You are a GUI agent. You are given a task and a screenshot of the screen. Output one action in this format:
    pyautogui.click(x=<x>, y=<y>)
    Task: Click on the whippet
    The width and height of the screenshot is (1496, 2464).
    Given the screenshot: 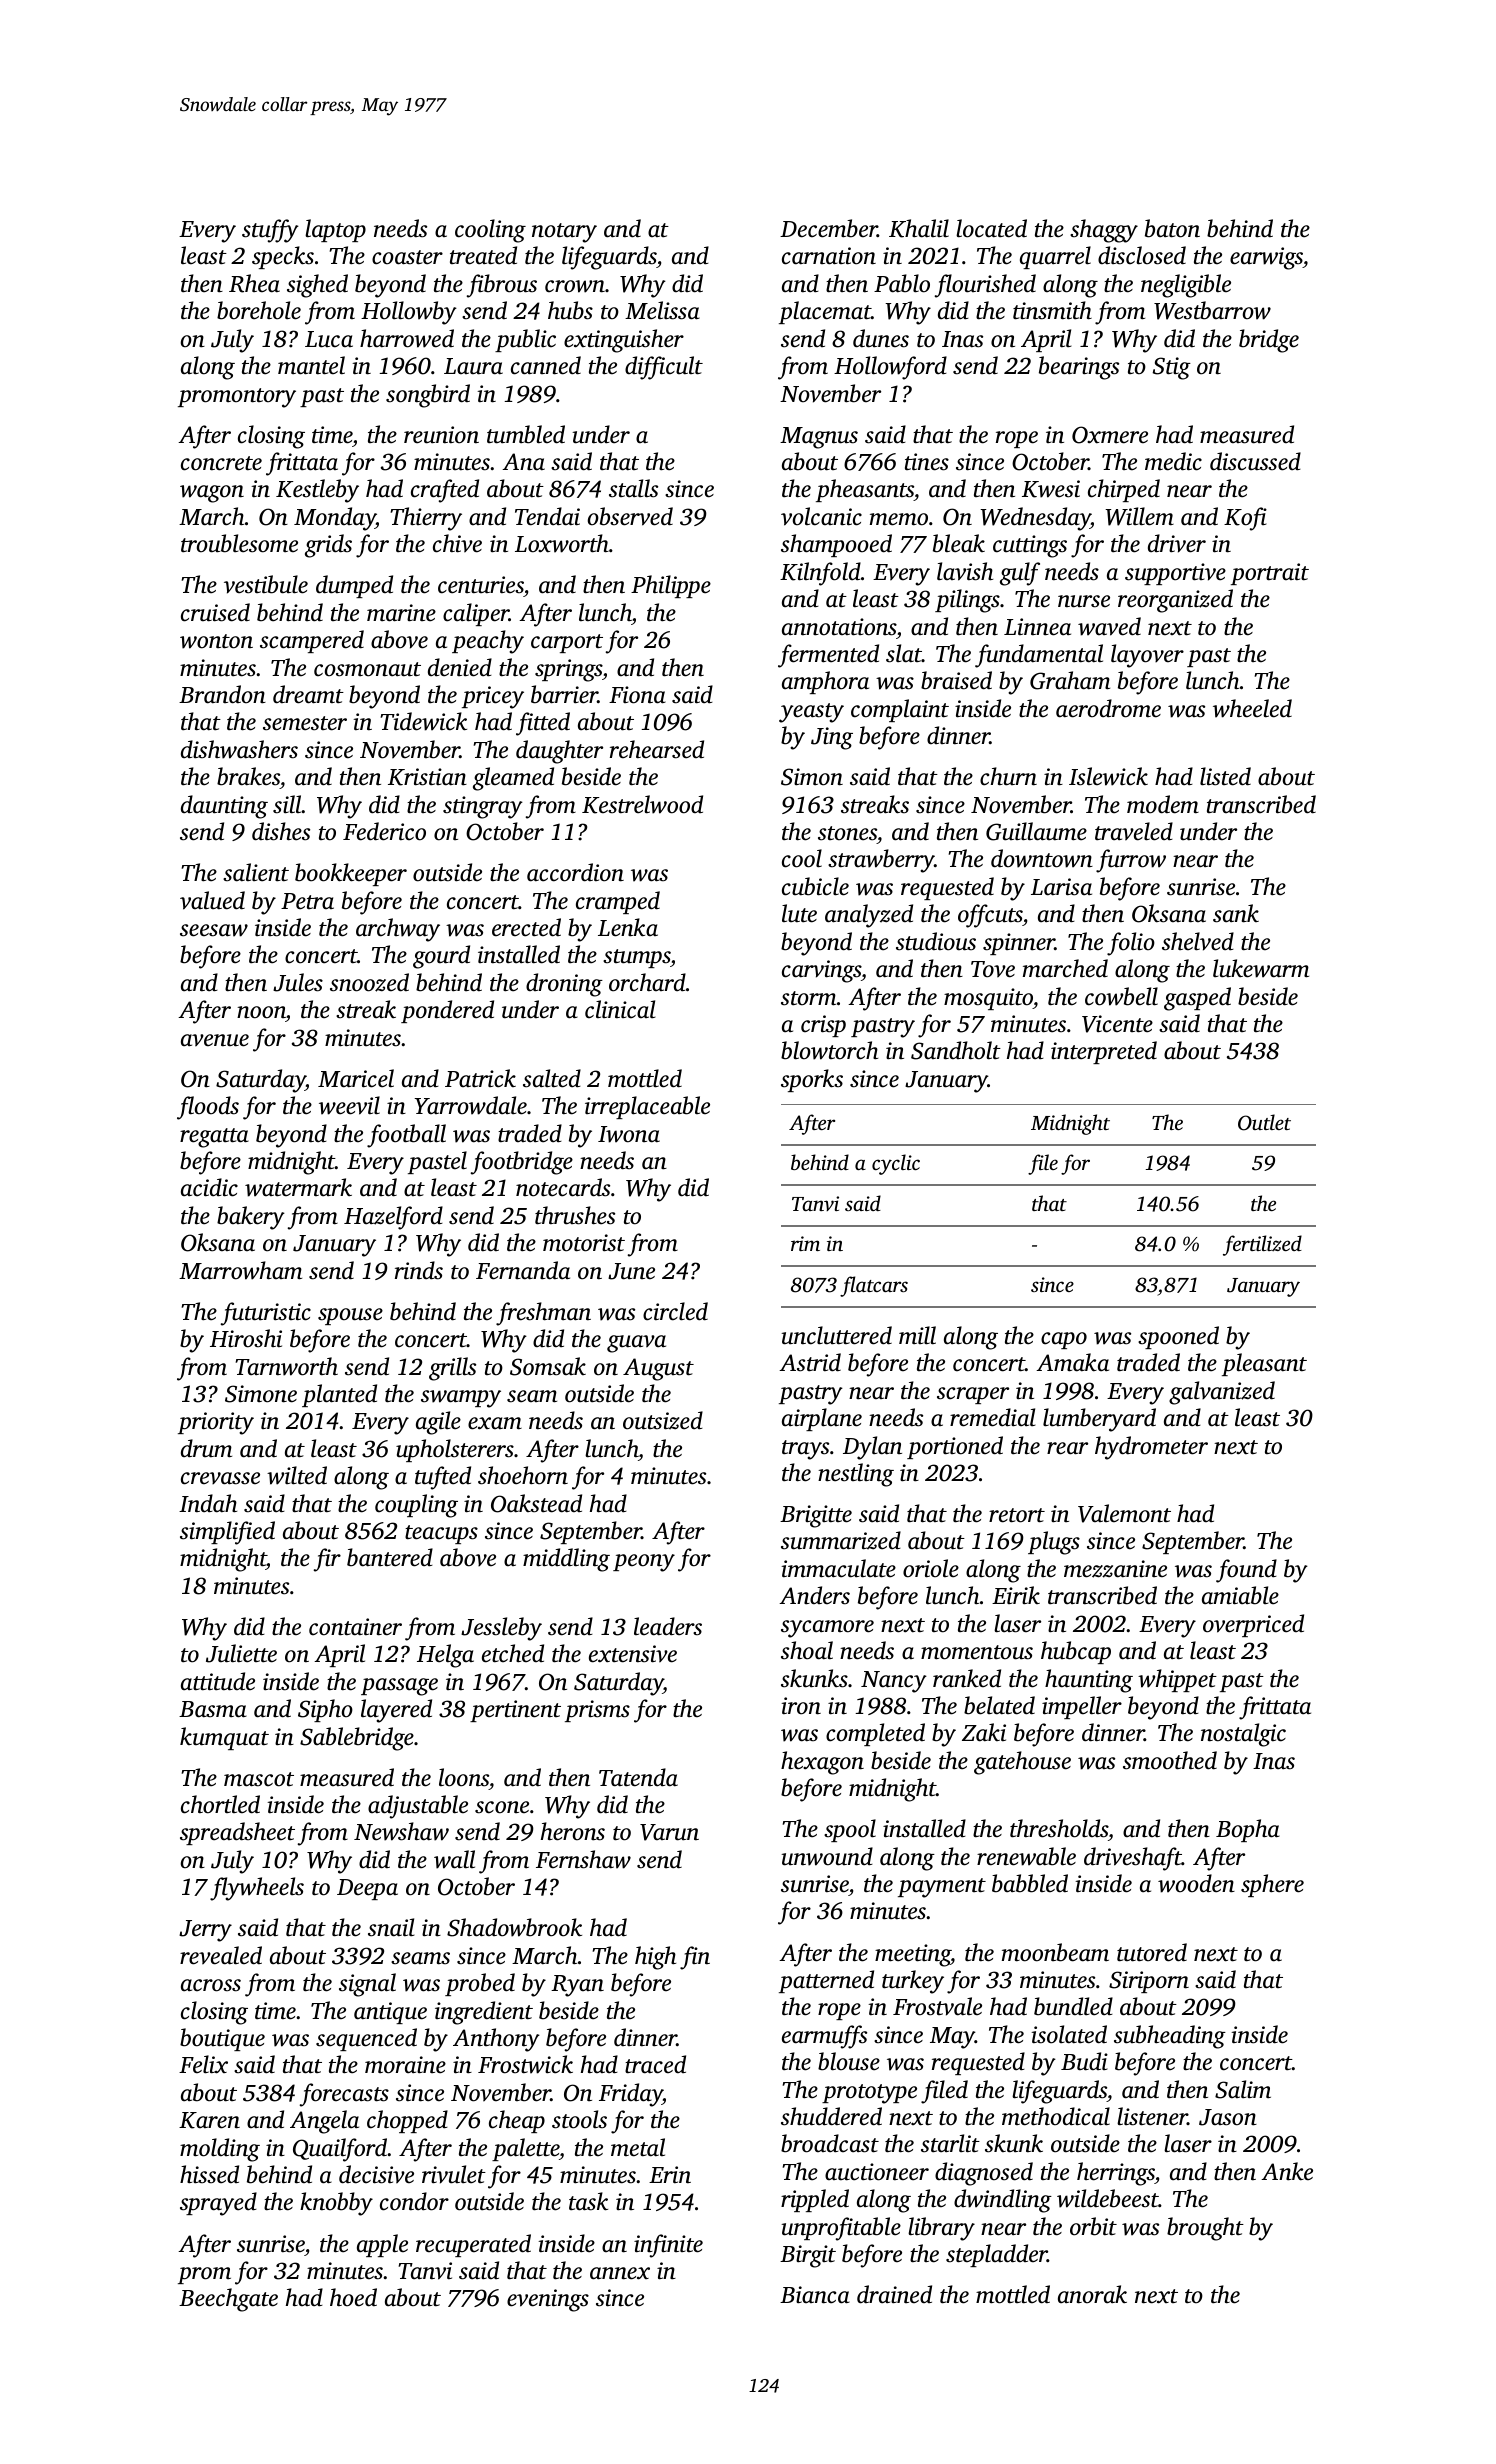 What is the action you would take?
    pyautogui.click(x=1177, y=1680)
